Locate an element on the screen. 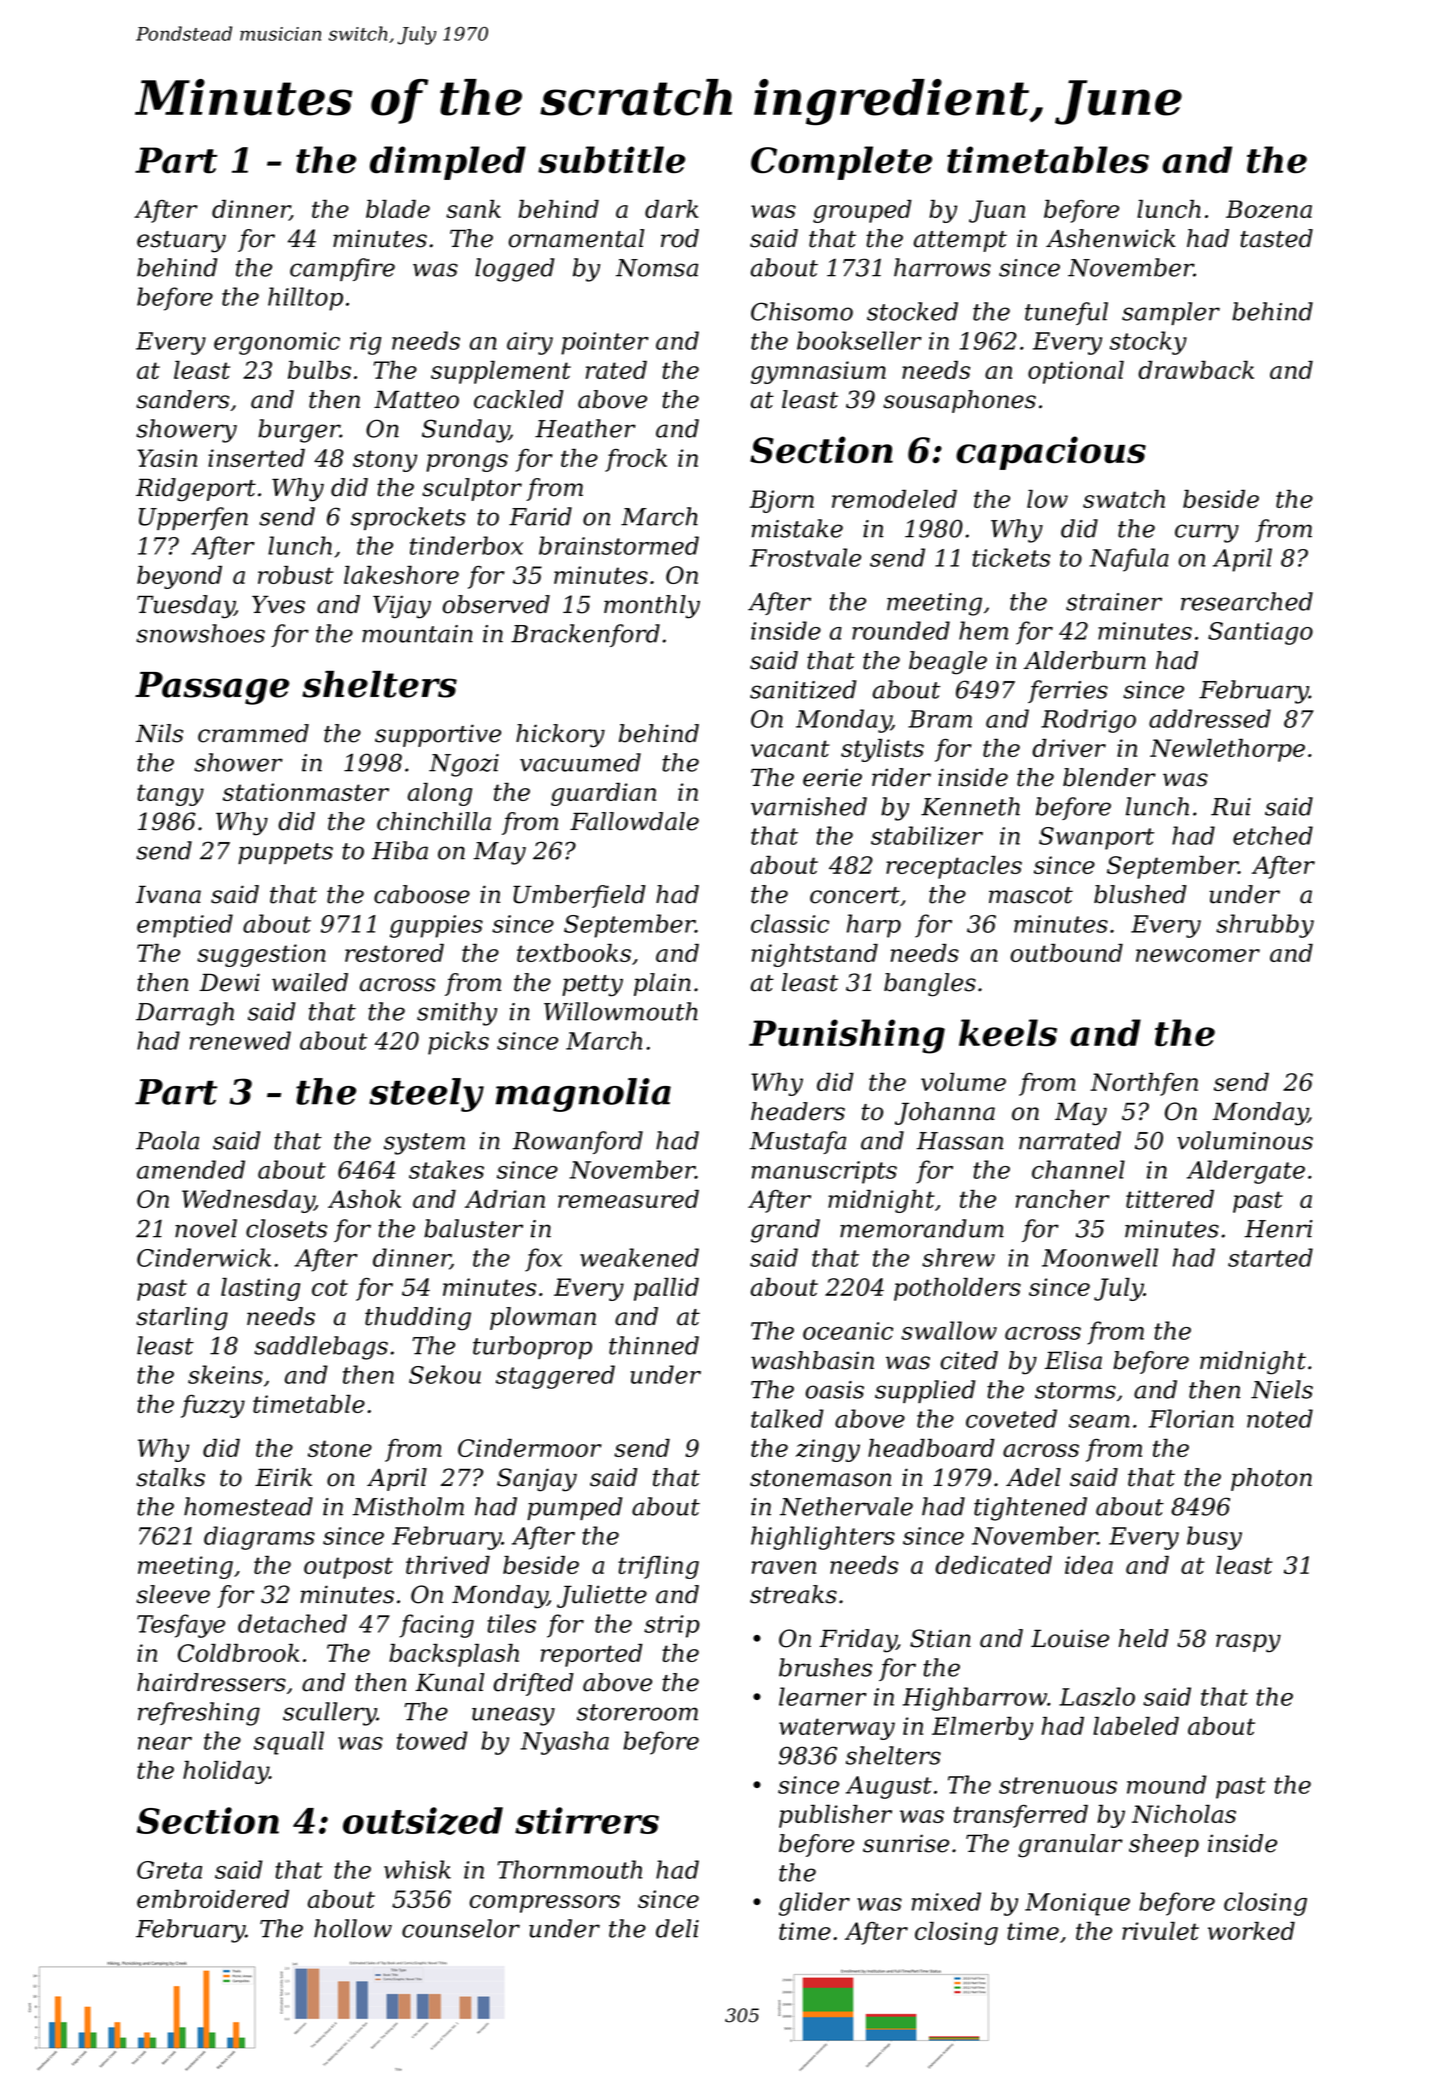 This screenshot has width=1450, height=2100. curry is located at coordinates (1207, 533).
